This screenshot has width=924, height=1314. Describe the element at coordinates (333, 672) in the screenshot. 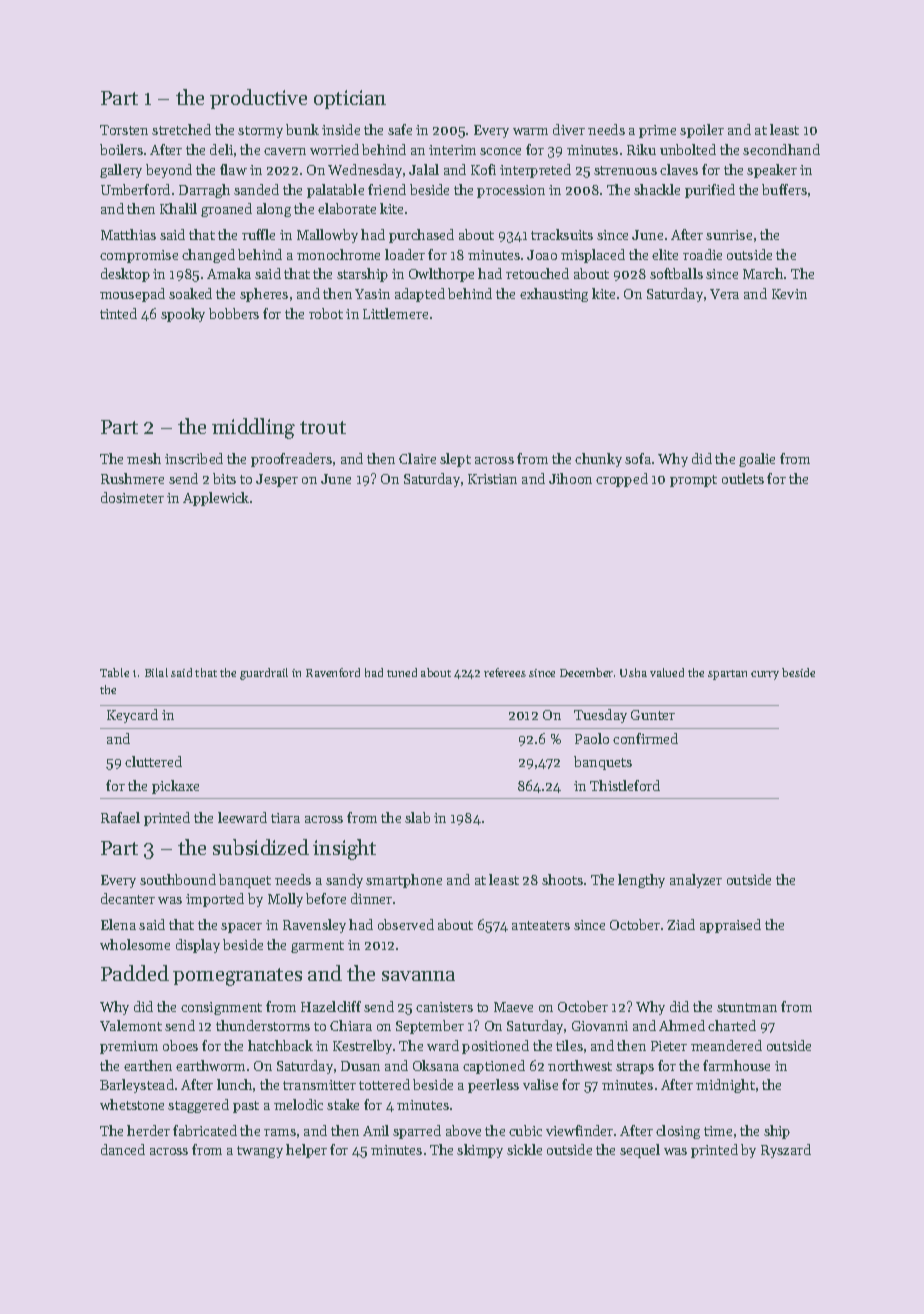

I see `Ravenford` at that location.
